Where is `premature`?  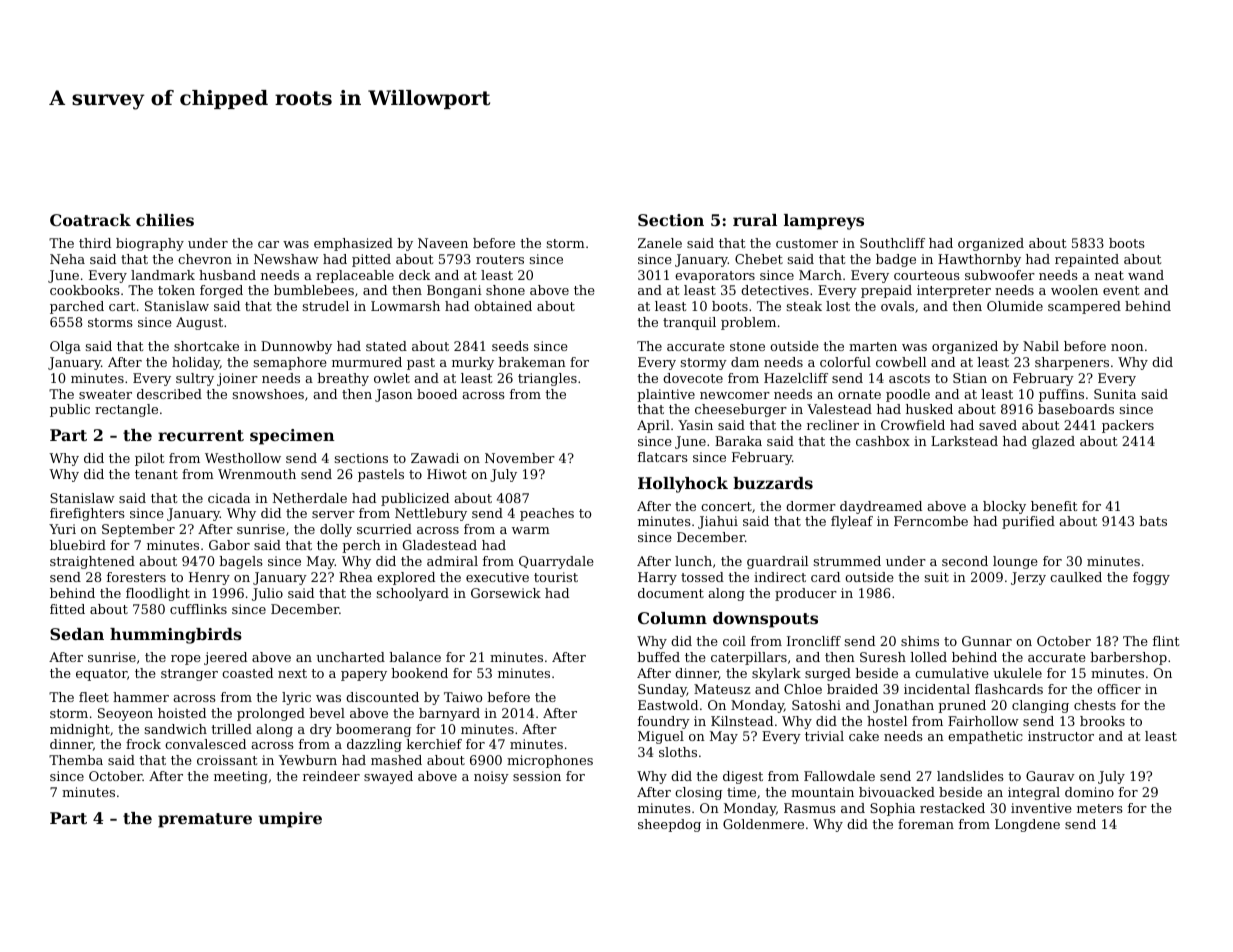 premature is located at coordinates (205, 820).
